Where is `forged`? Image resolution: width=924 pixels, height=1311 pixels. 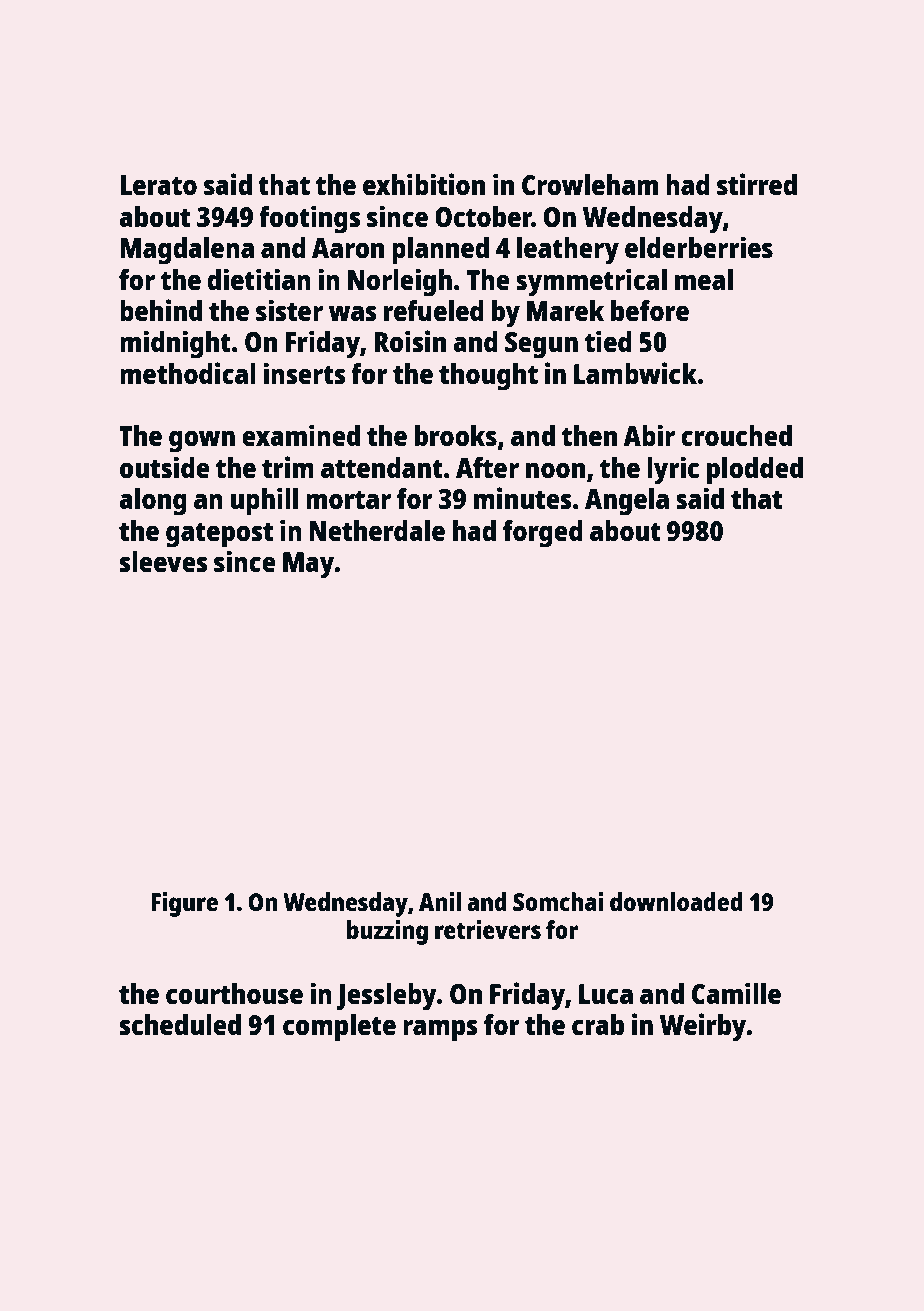
forged is located at coordinates (543, 534).
